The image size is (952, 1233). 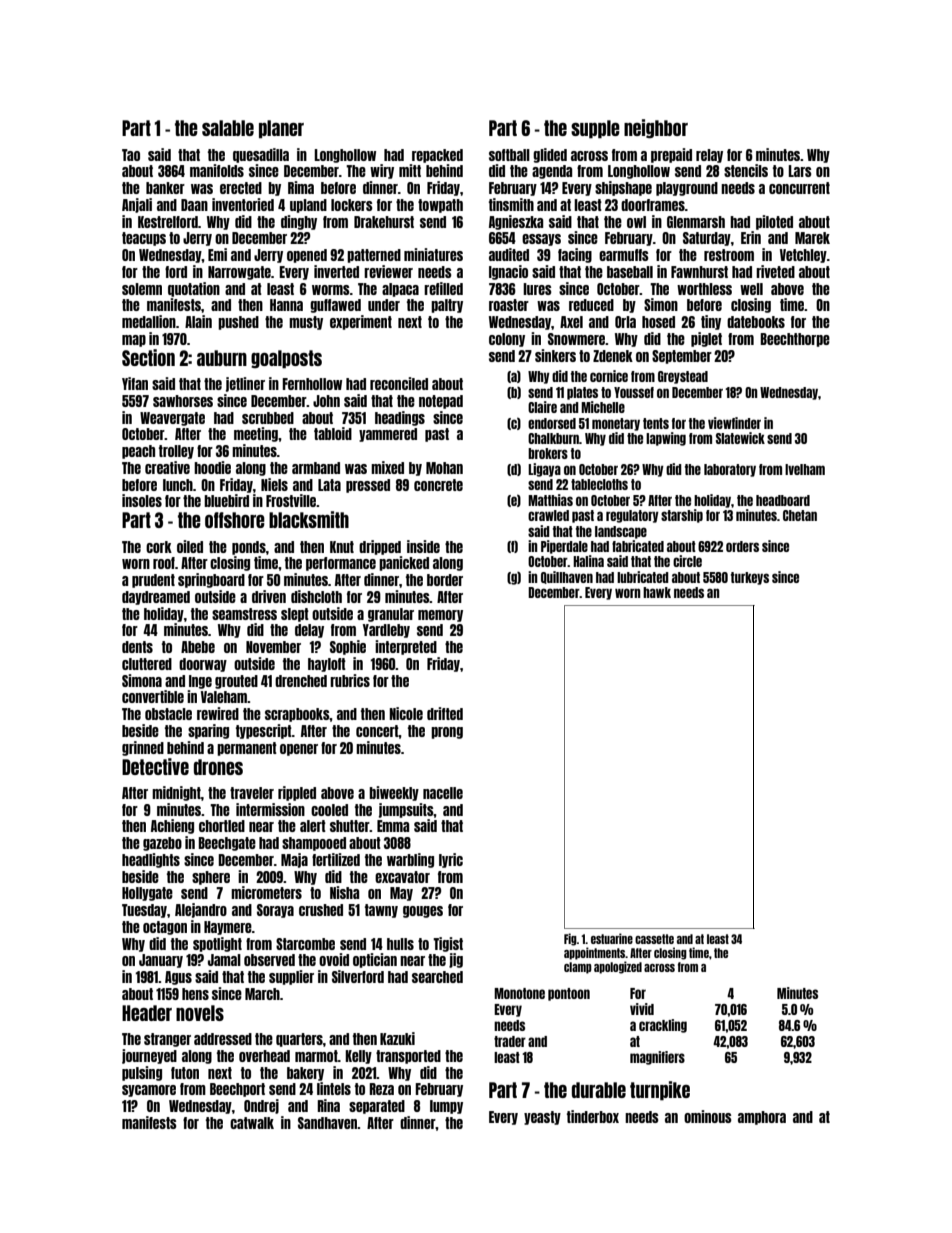 What do you see at coordinates (451, 860) in the screenshot?
I see `lyric` at bounding box center [451, 860].
